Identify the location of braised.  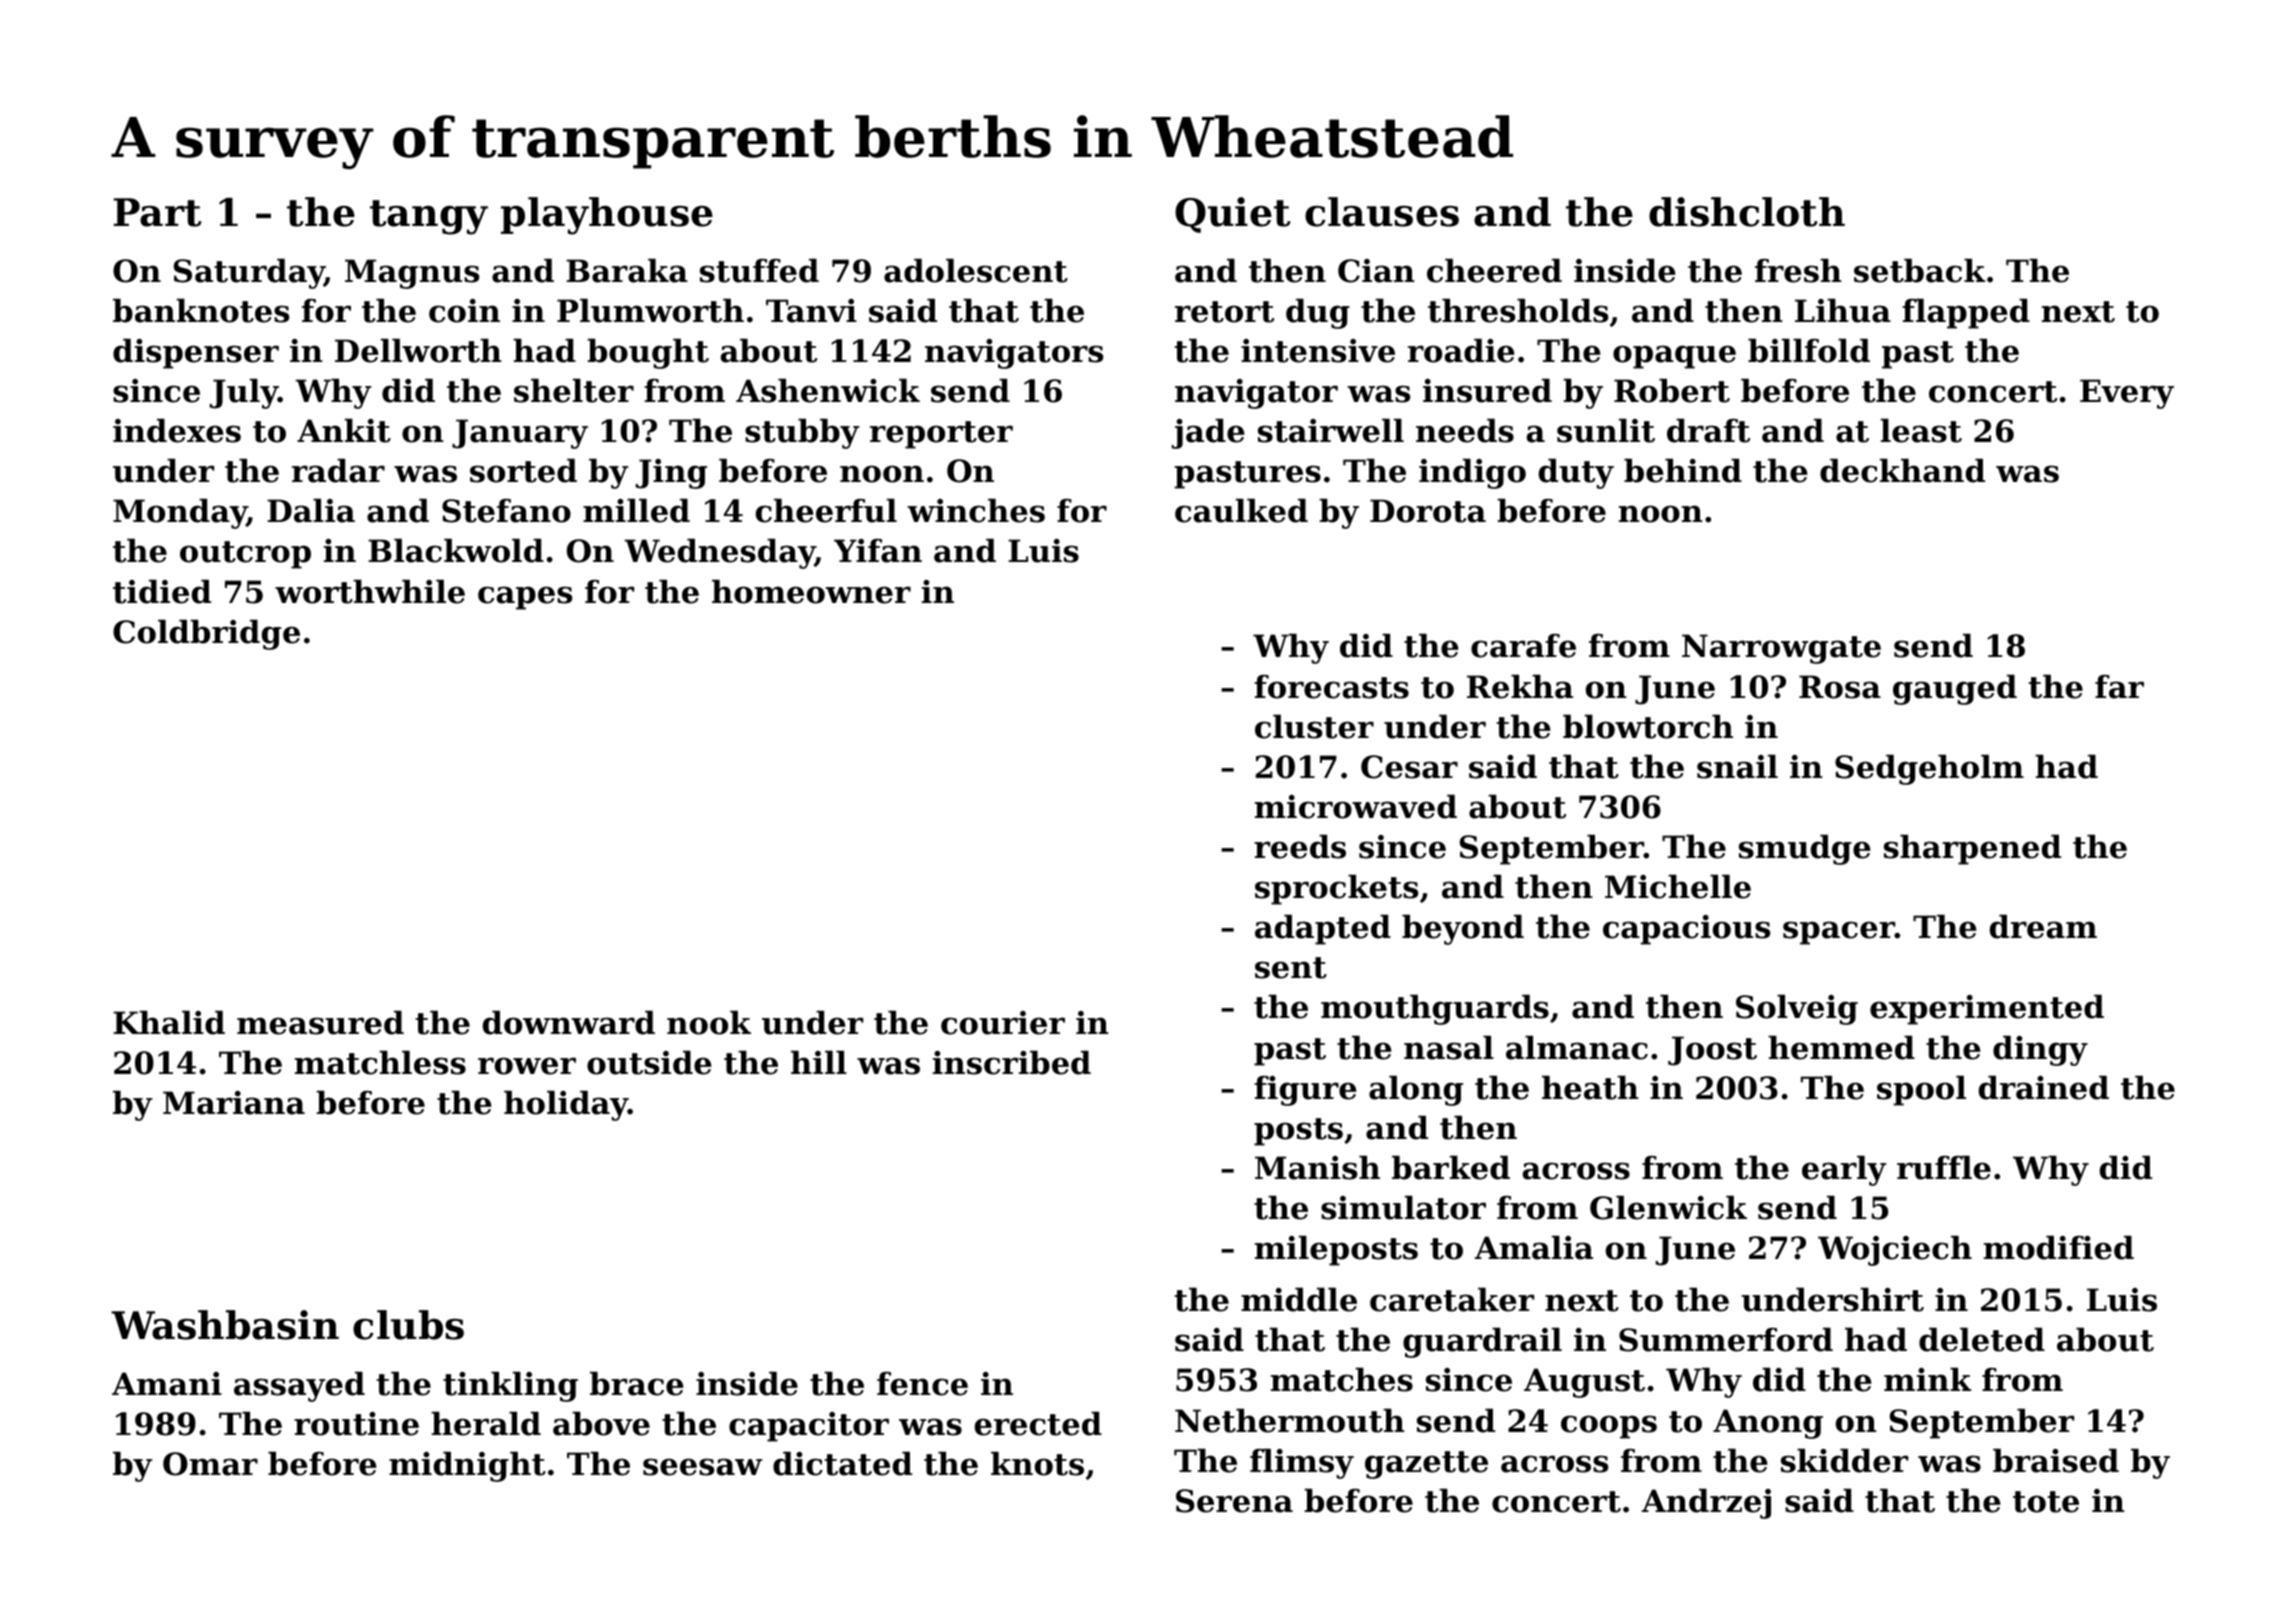
(2056, 1460).
